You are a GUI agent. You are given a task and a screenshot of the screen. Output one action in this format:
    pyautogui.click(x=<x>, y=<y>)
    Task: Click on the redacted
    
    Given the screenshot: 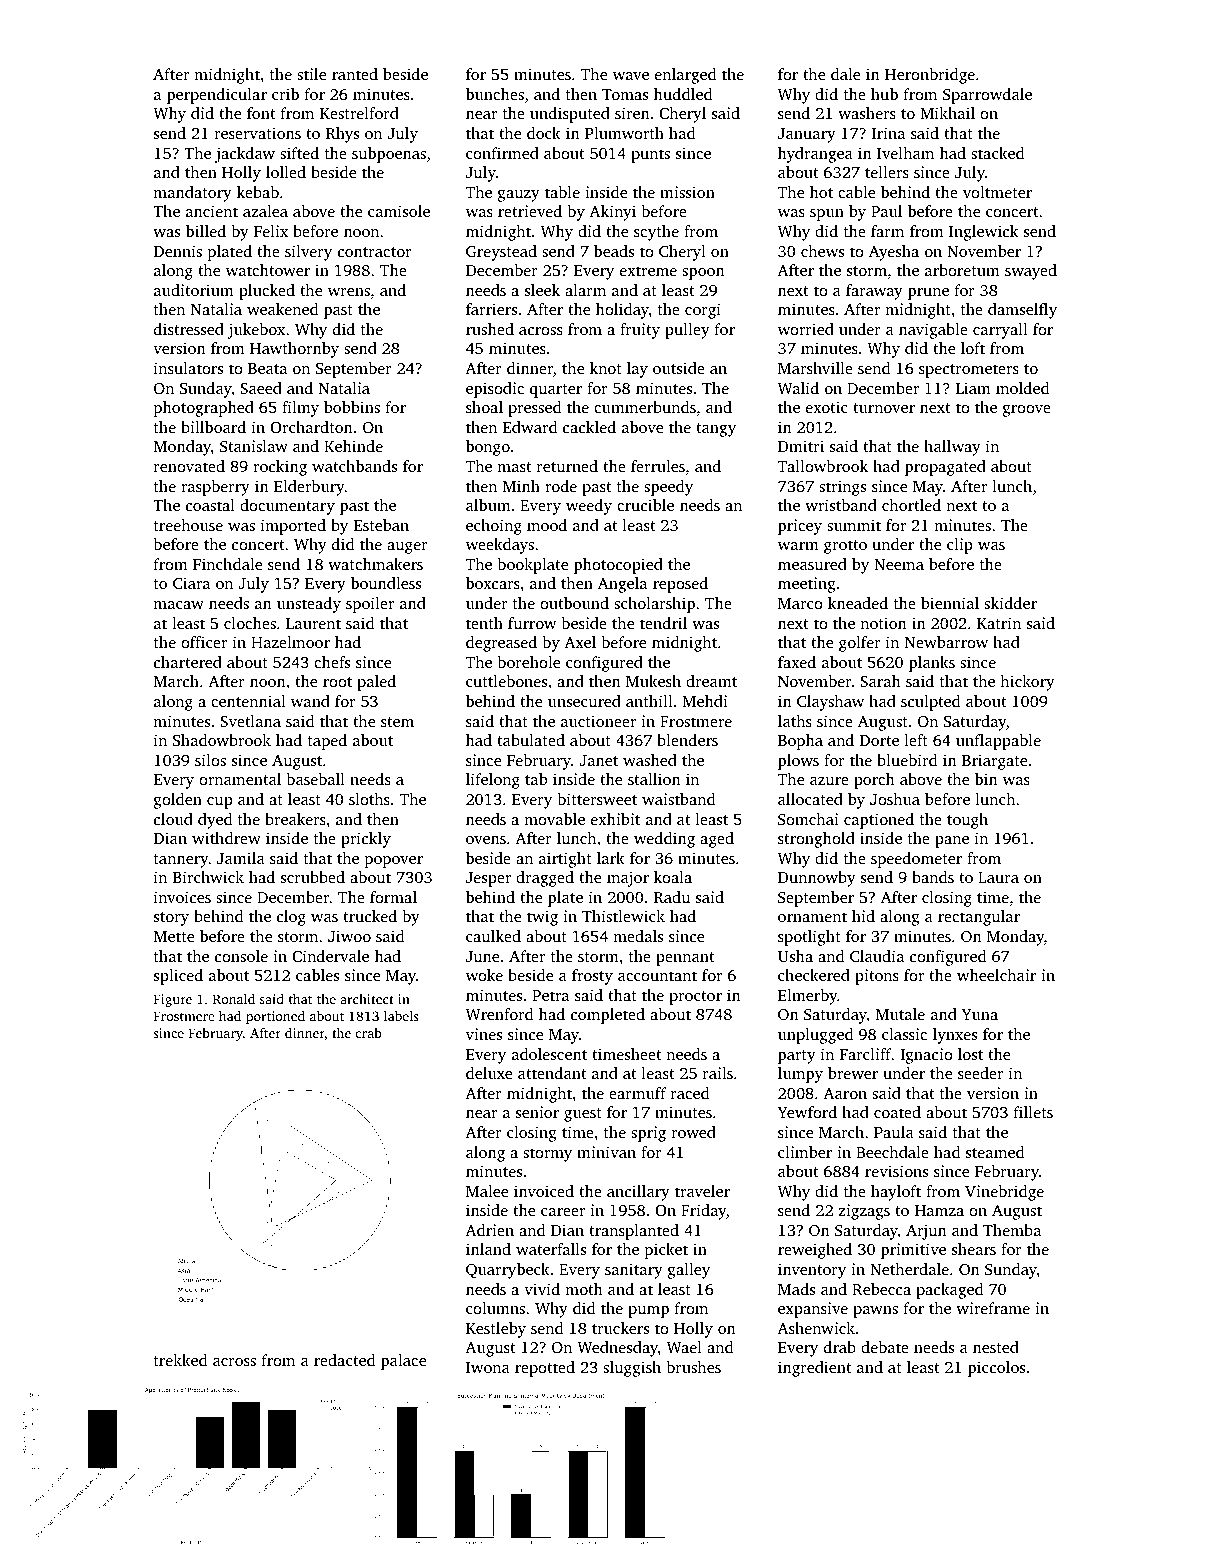 What is the action you would take?
    pyautogui.click(x=344, y=1360)
